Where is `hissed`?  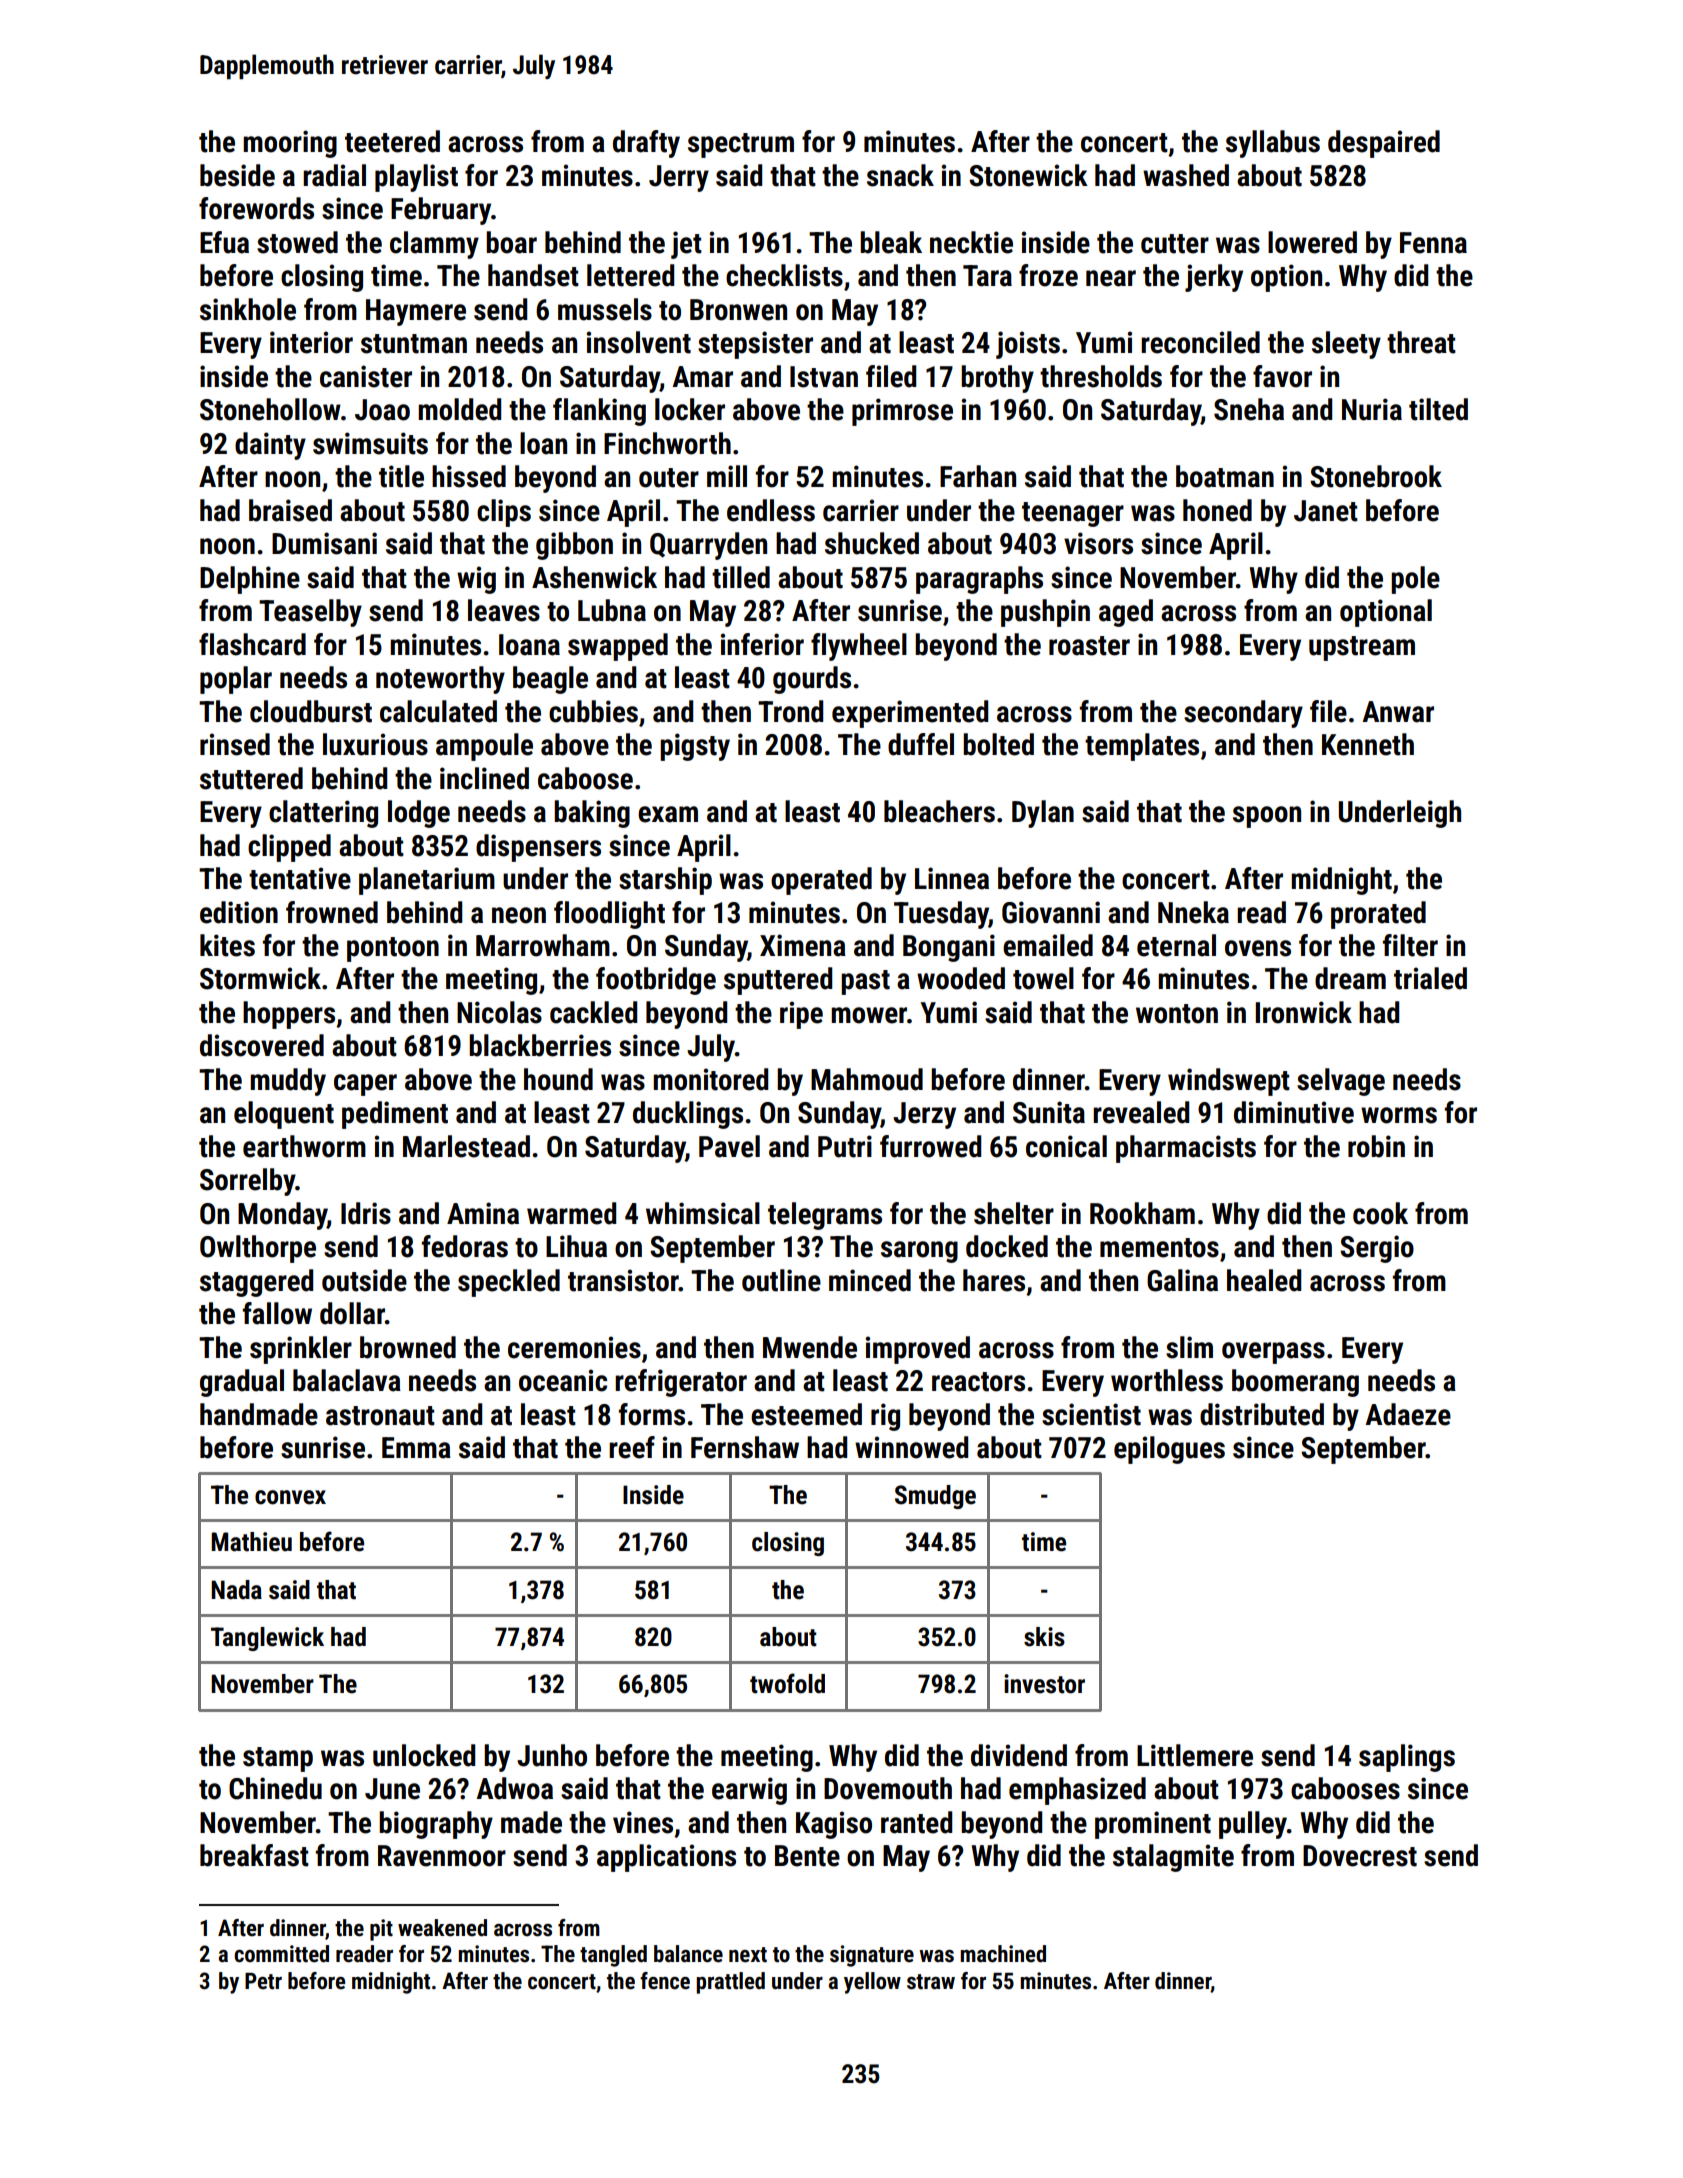
hissed is located at coordinates (469, 476).
